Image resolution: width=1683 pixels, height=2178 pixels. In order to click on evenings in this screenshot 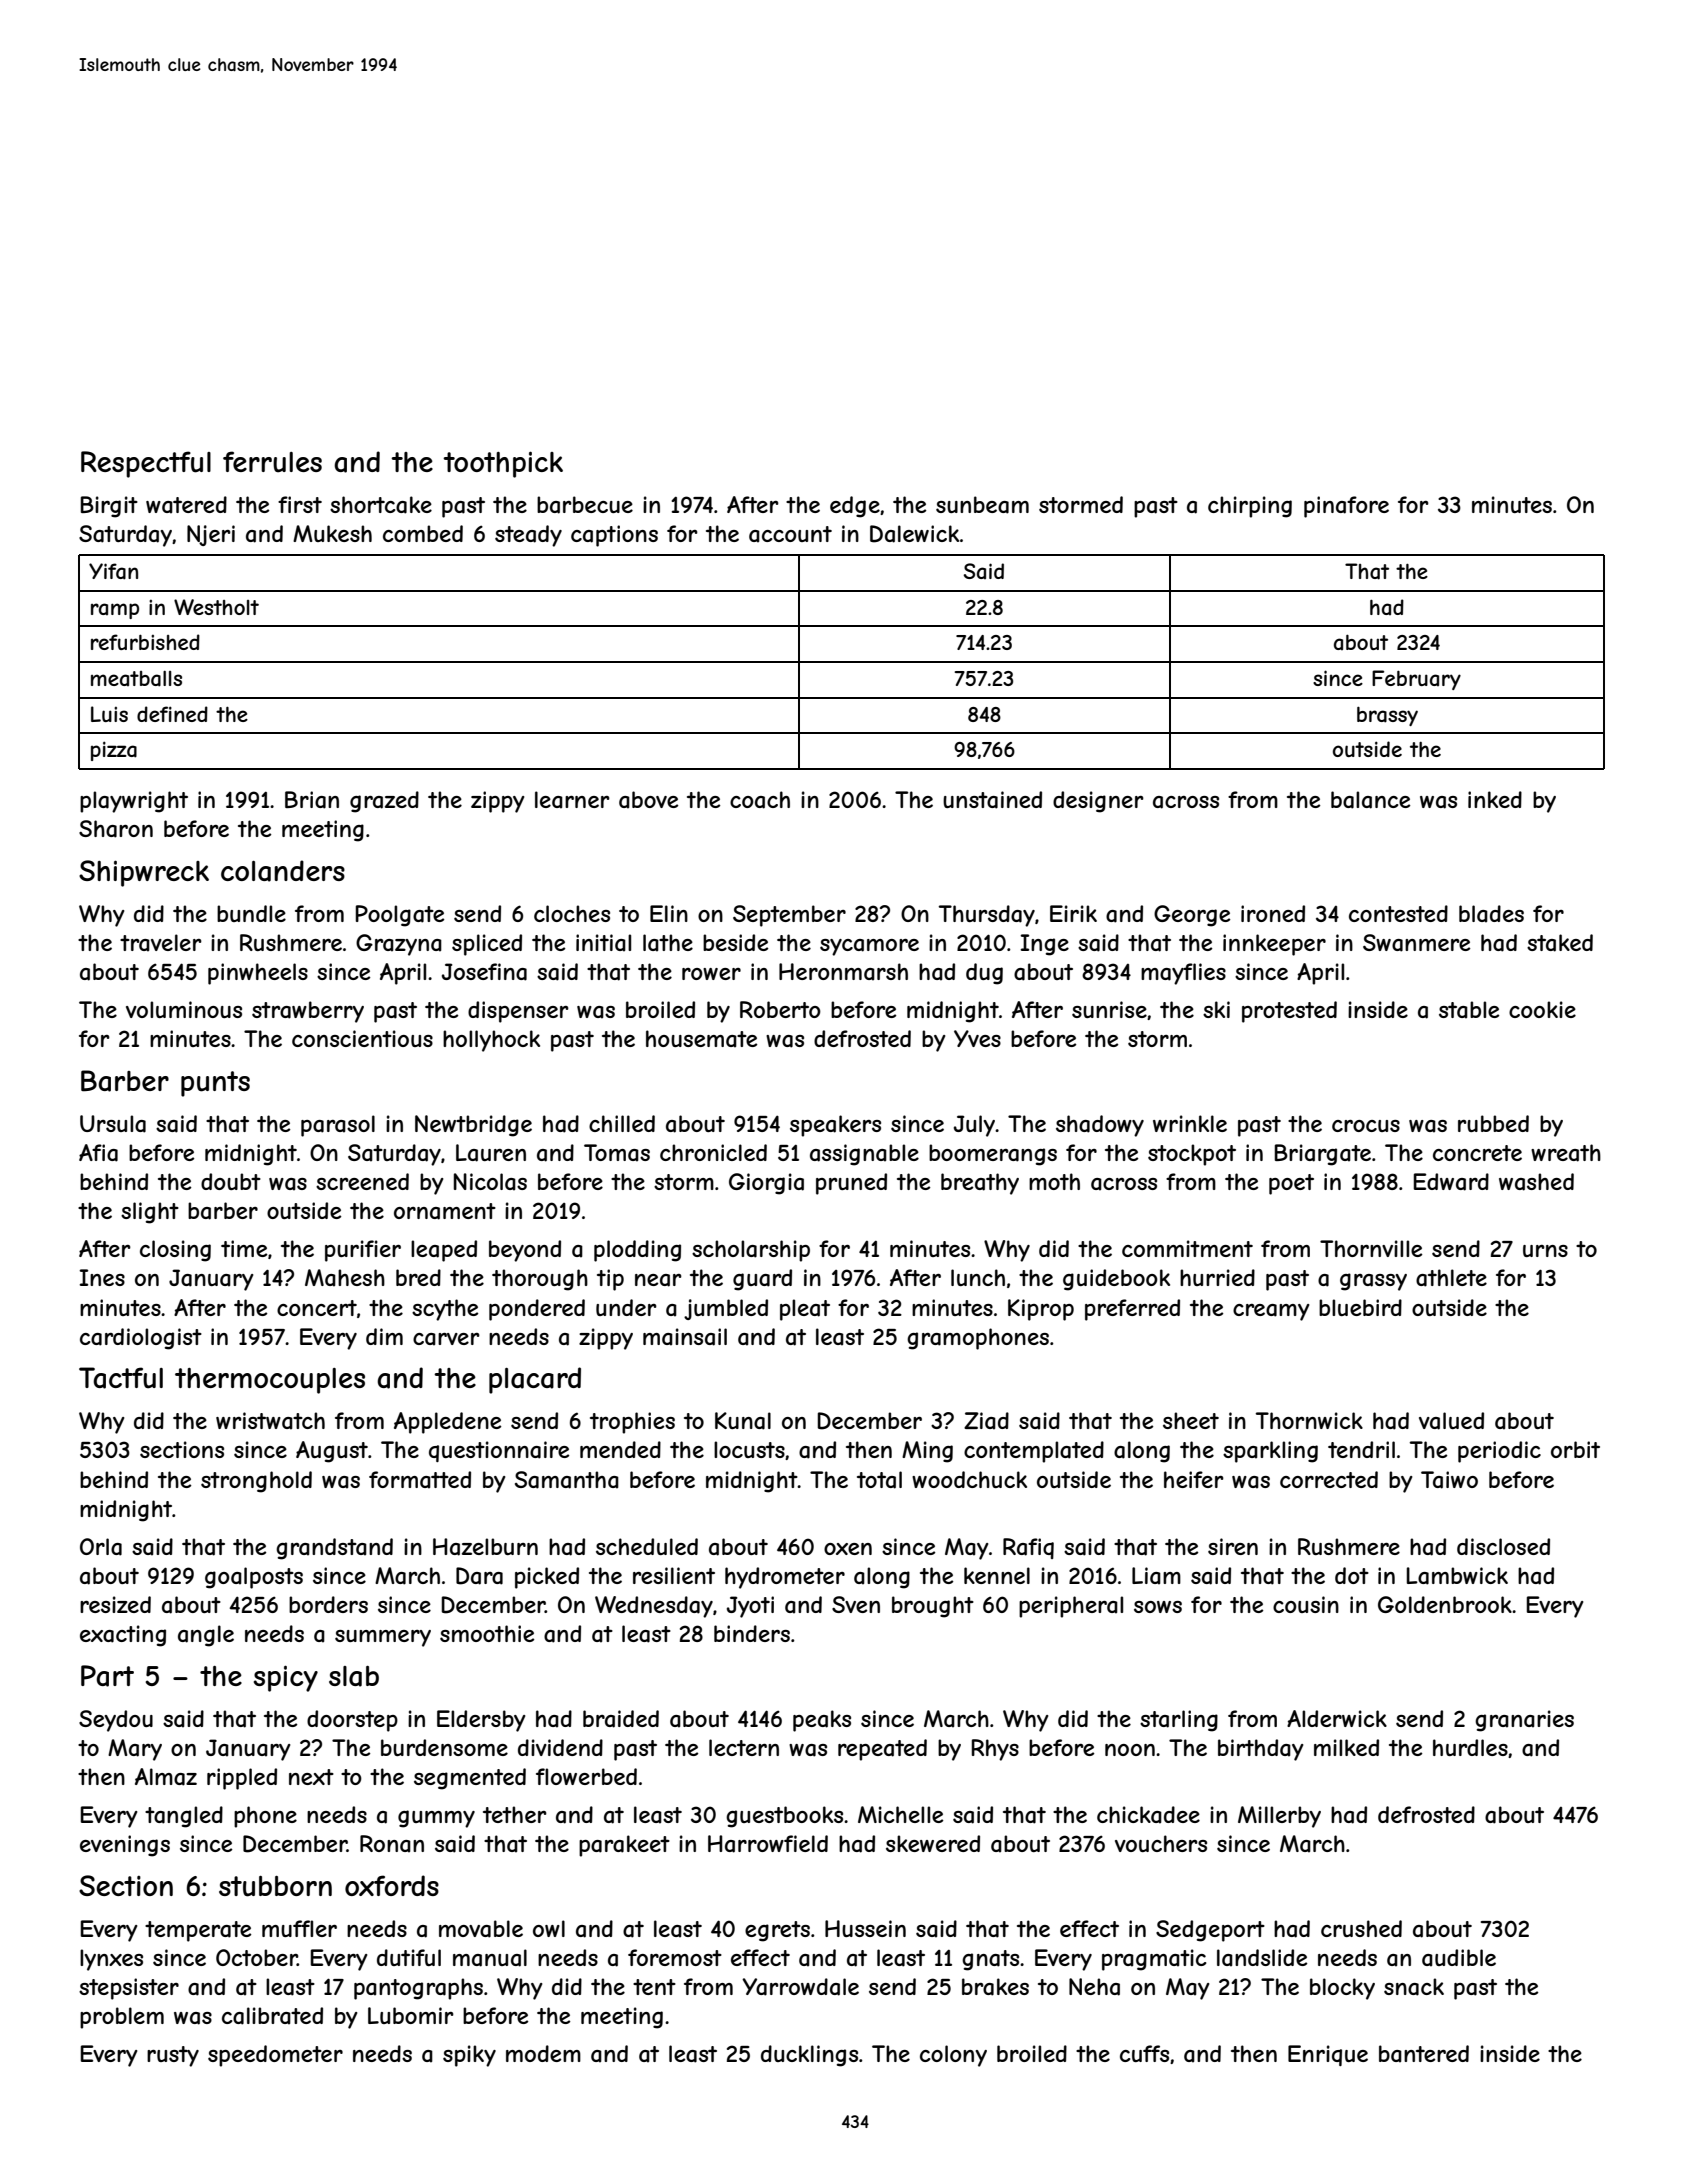, I will do `click(125, 1846)`.
